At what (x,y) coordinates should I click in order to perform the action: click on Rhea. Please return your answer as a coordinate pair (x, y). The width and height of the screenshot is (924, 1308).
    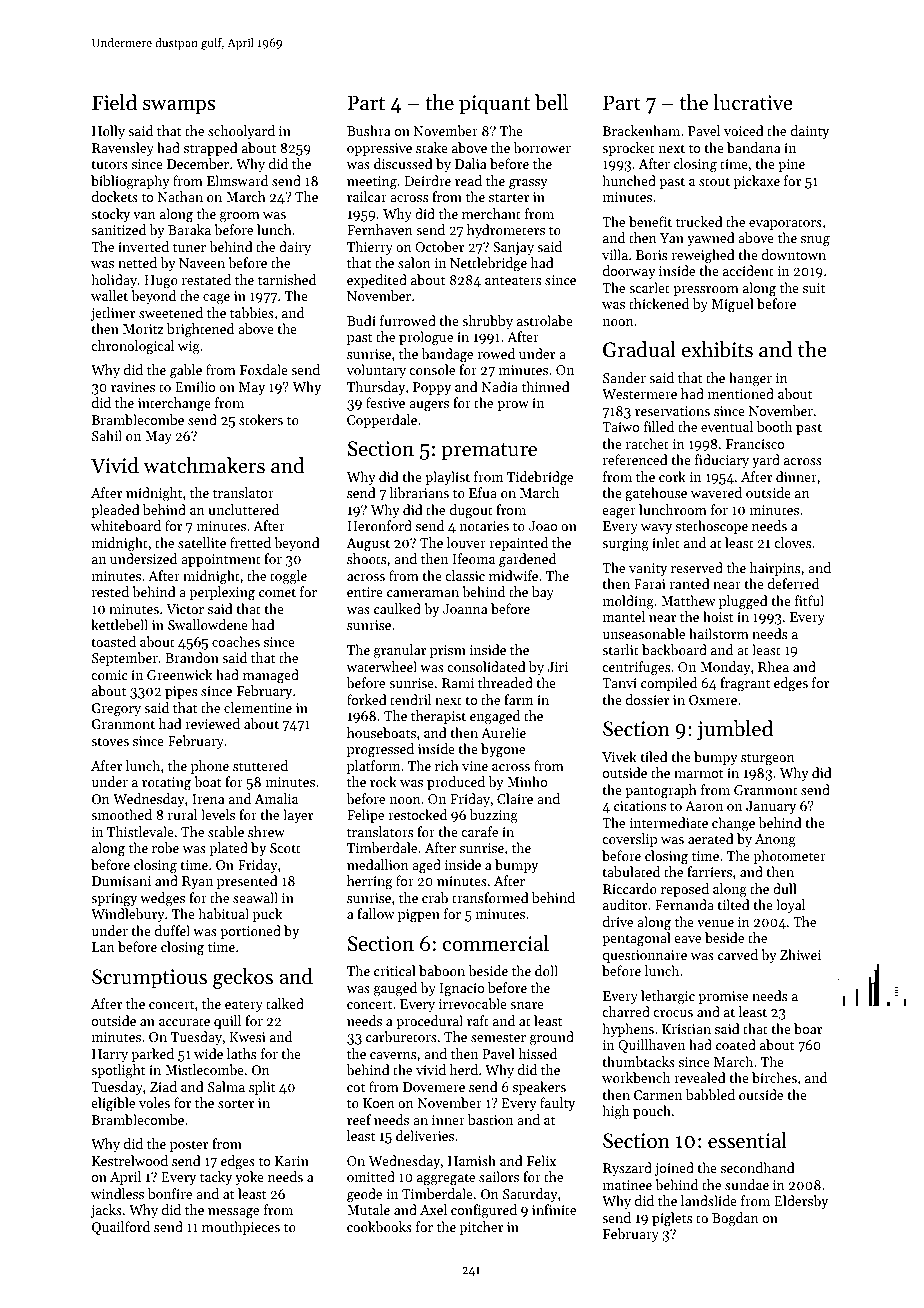
    Looking at the image, I should click on (773, 666).
